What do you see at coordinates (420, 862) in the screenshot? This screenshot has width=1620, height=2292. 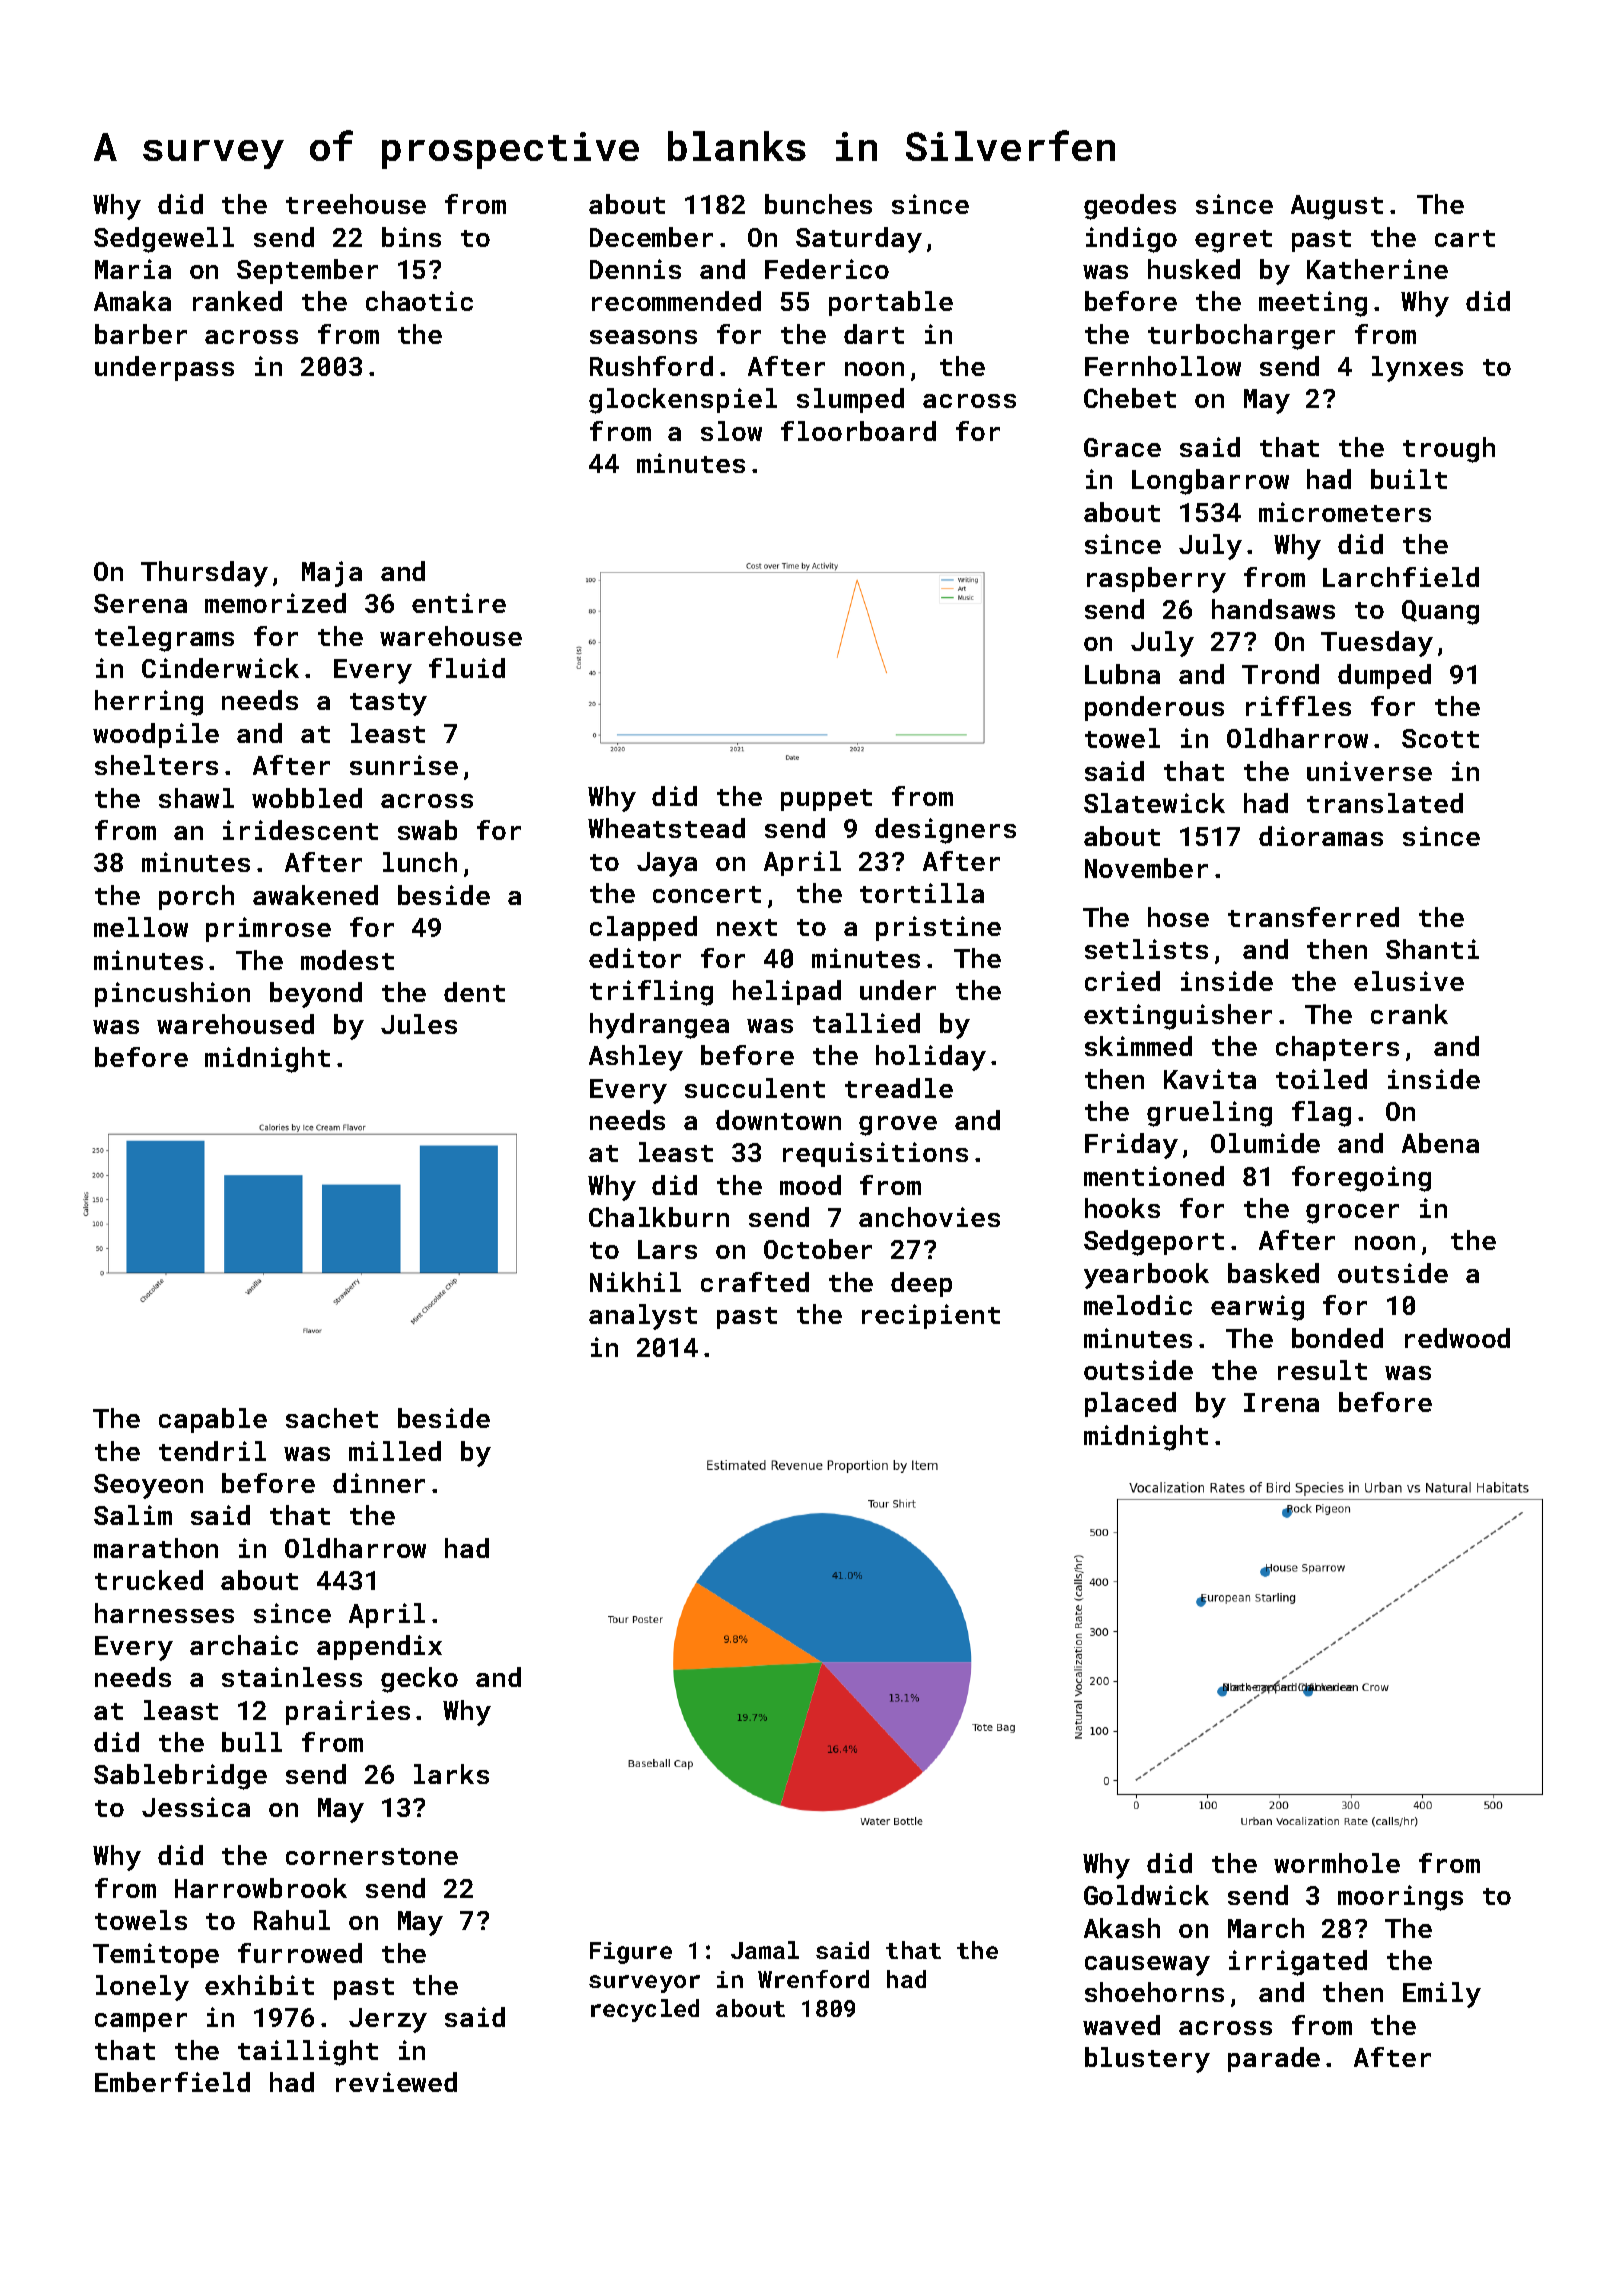 I see `lunch` at bounding box center [420, 862].
